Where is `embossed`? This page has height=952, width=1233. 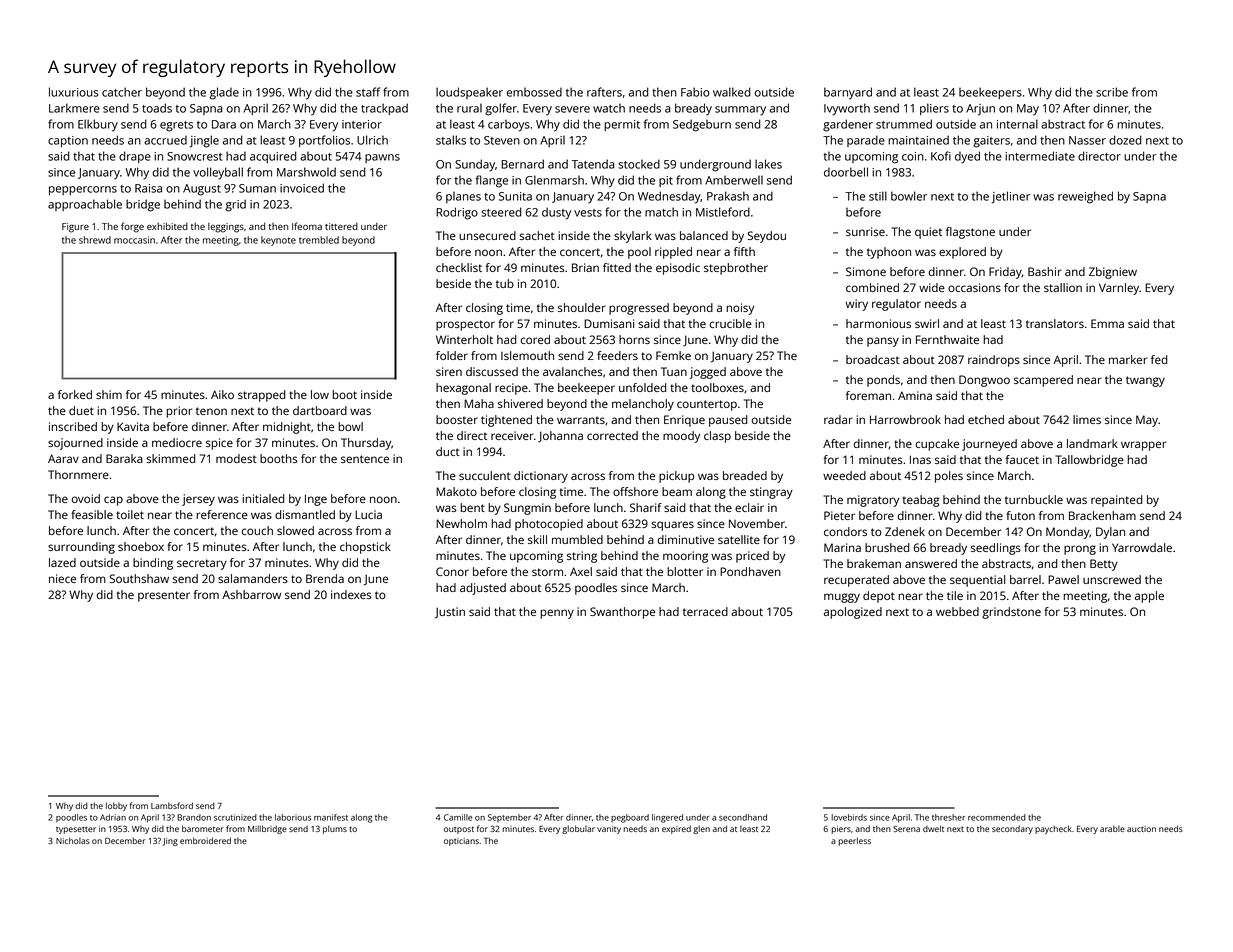
embossed is located at coordinates (534, 92).
